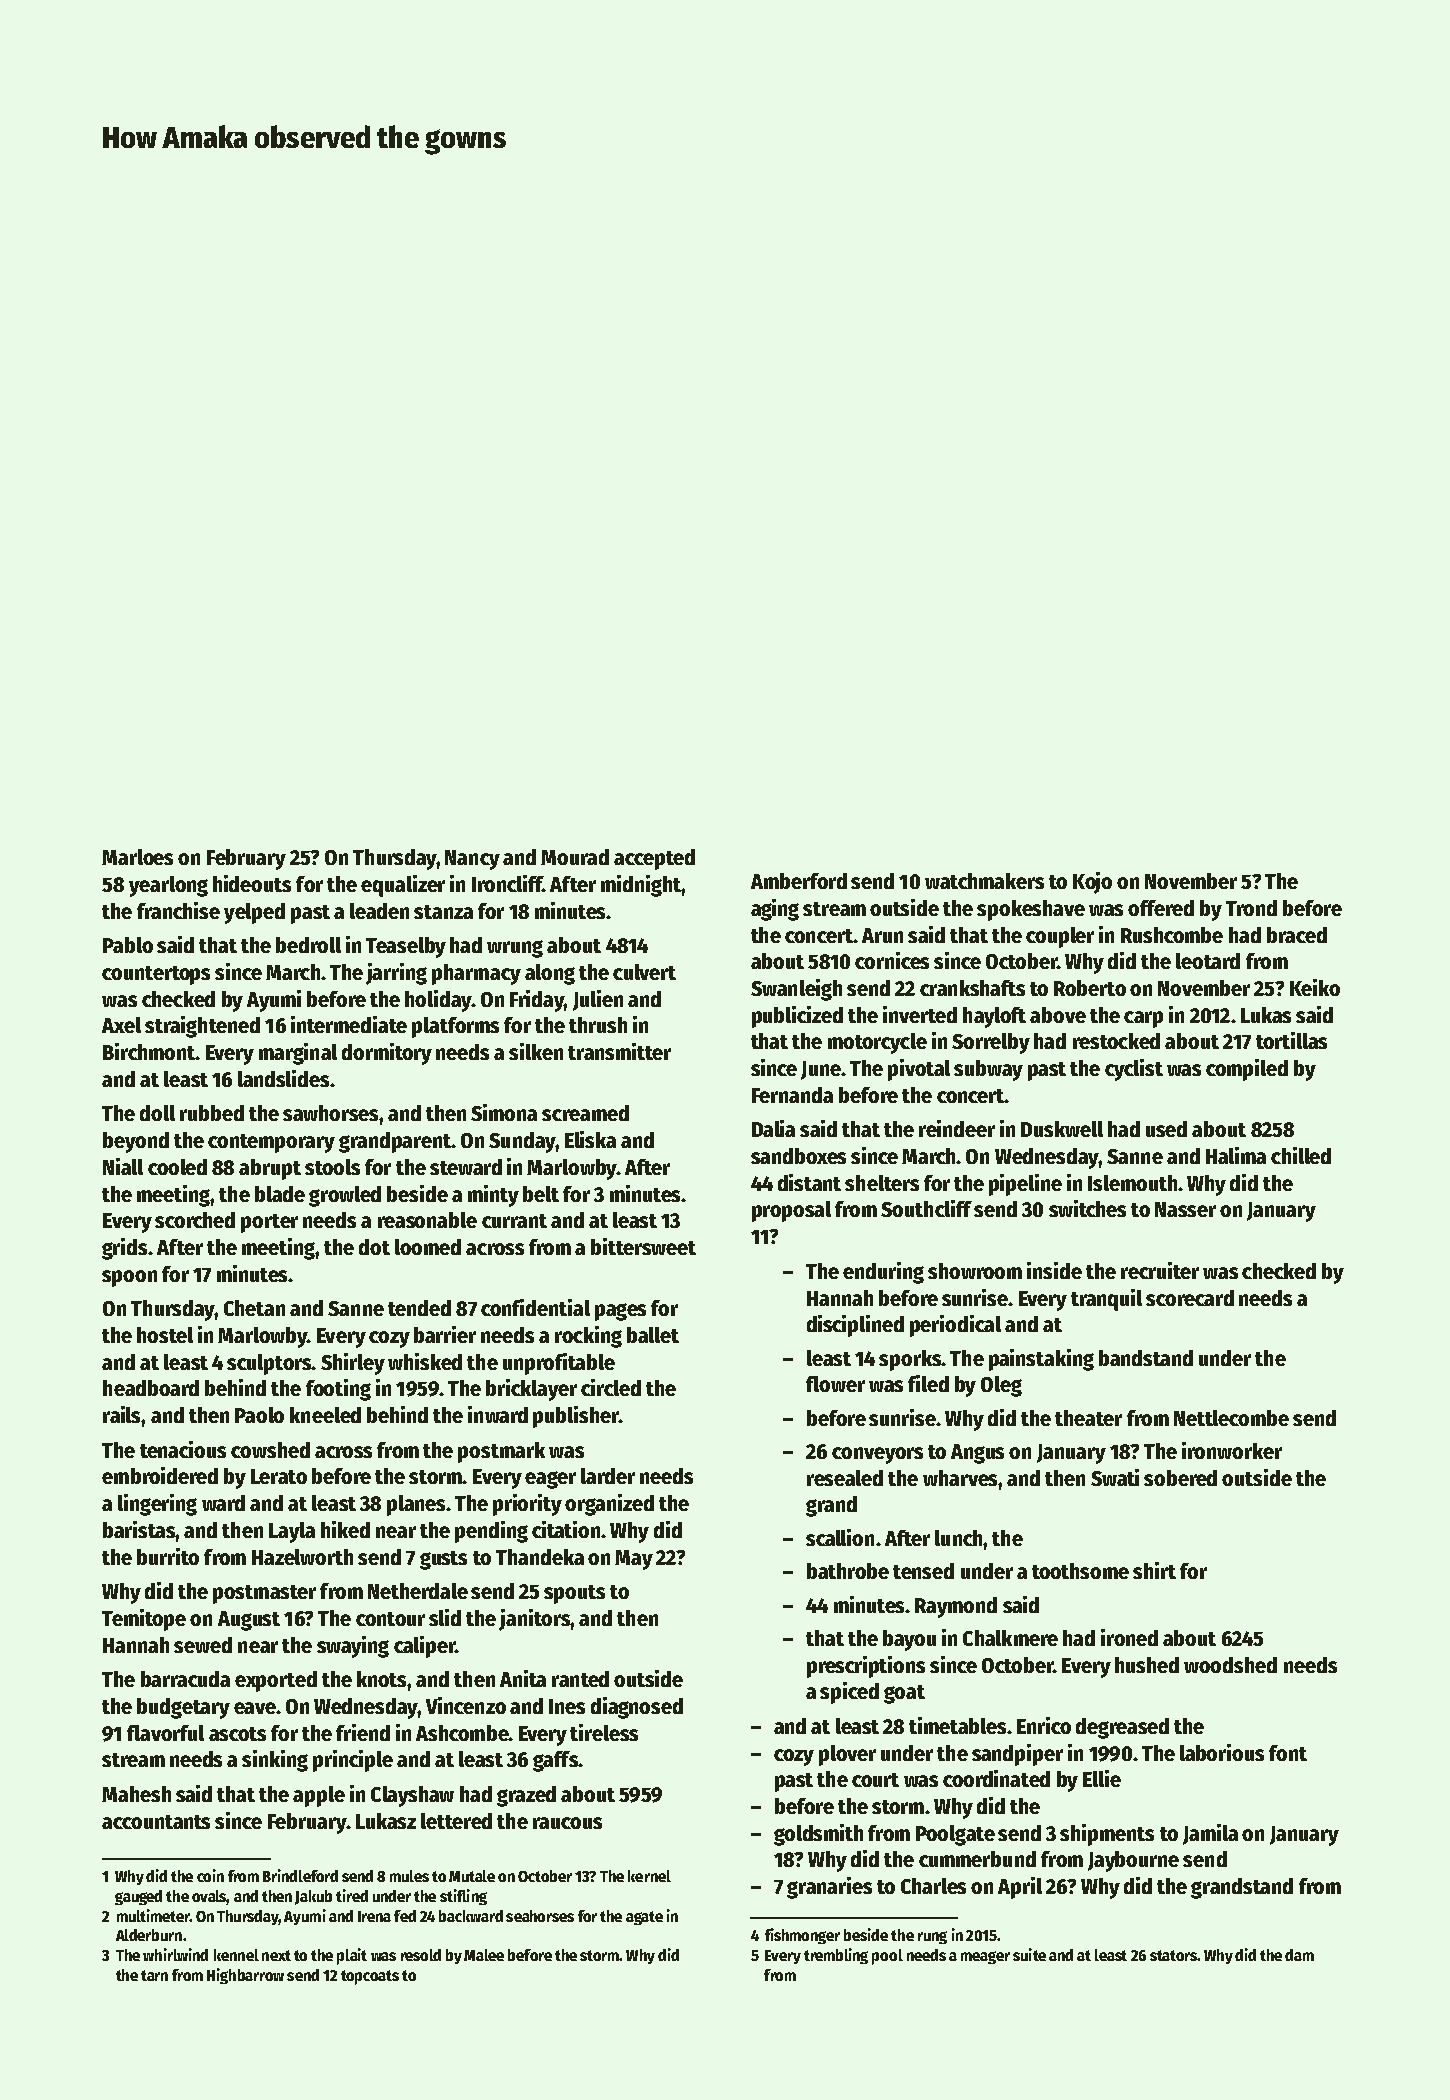  What do you see at coordinates (977, 1454) in the document?
I see `Angus` at bounding box center [977, 1454].
